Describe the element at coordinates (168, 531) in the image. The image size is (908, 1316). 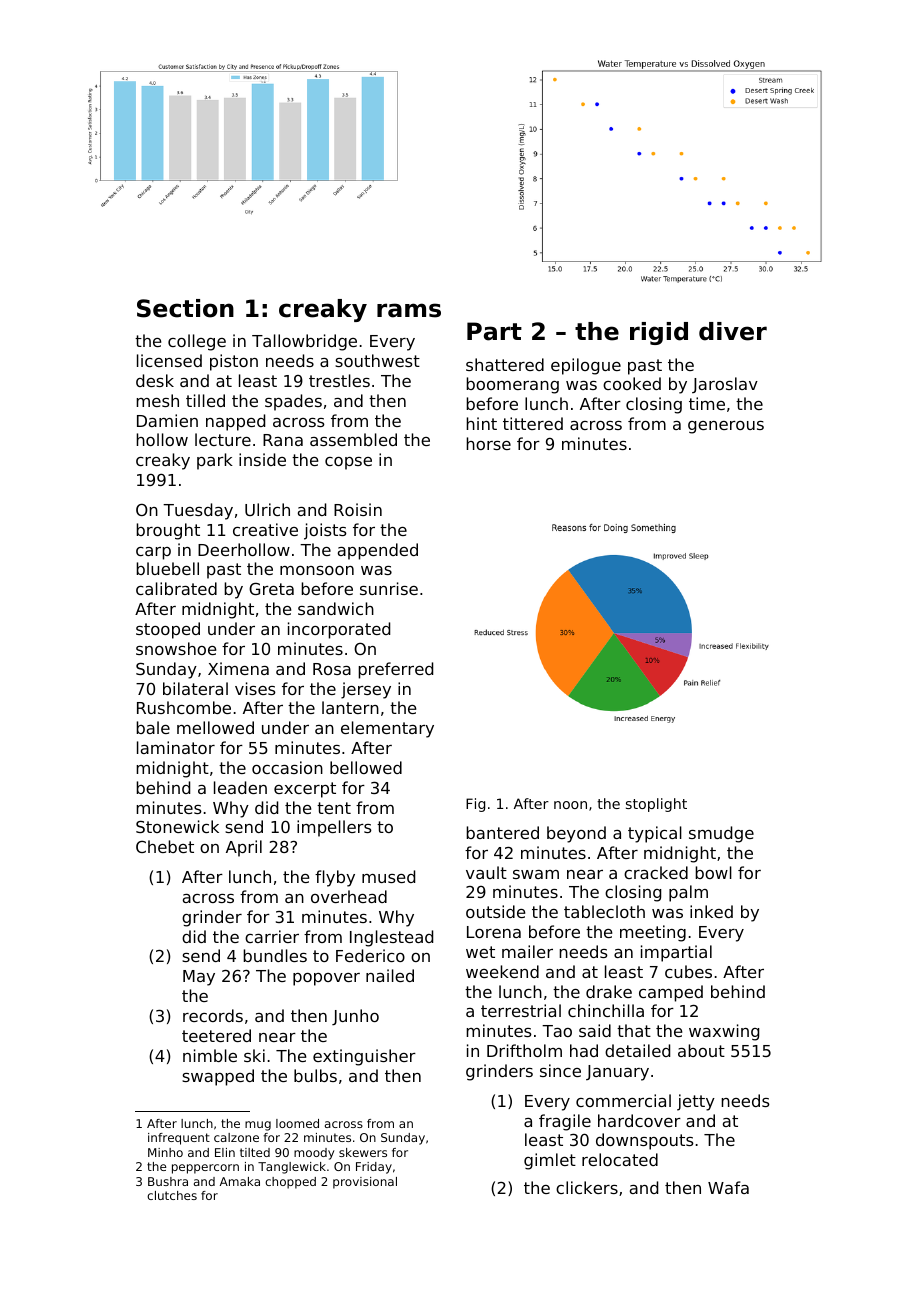
I see `brought` at that location.
